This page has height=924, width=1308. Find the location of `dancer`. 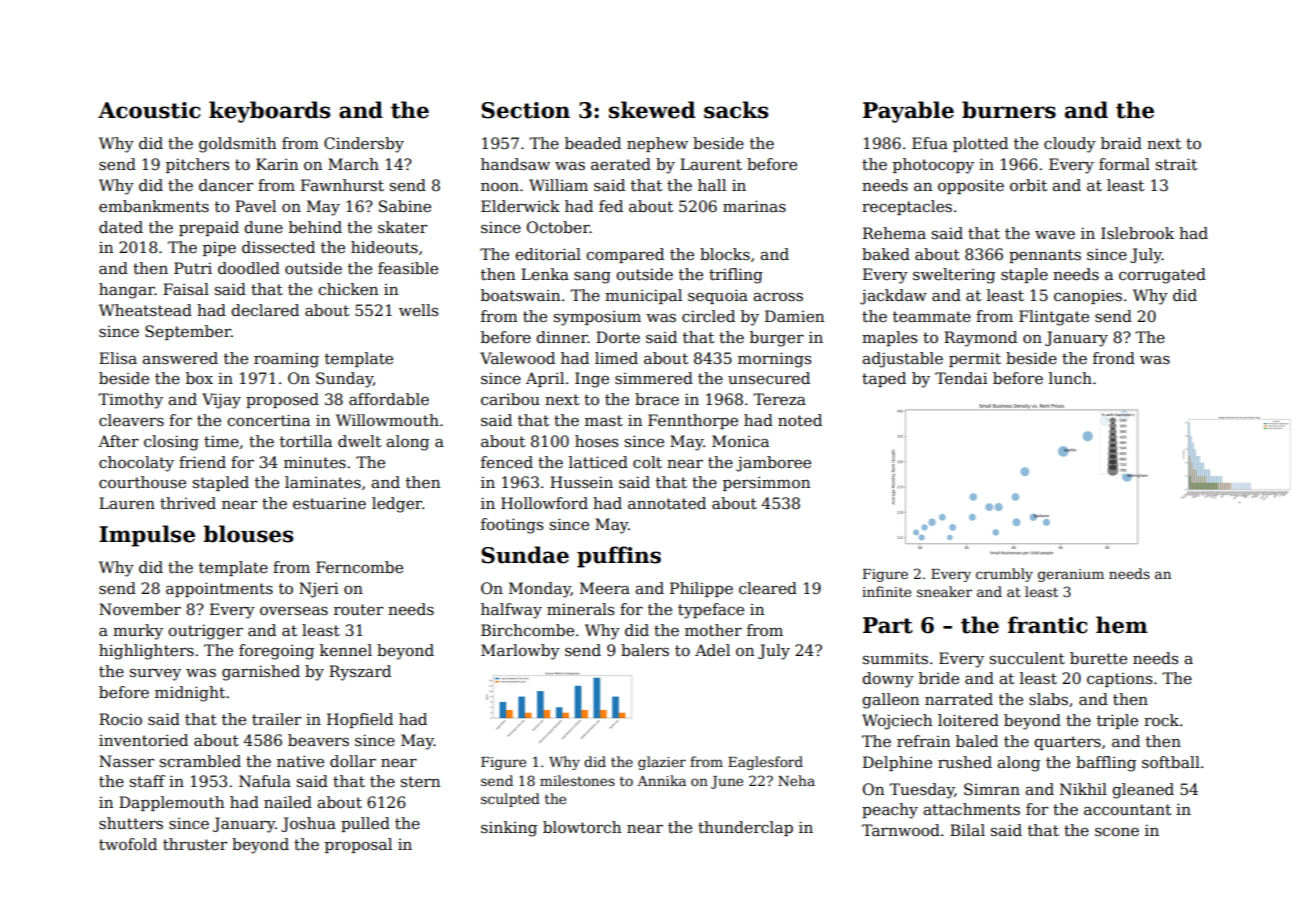

dancer is located at coordinates (226, 185).
